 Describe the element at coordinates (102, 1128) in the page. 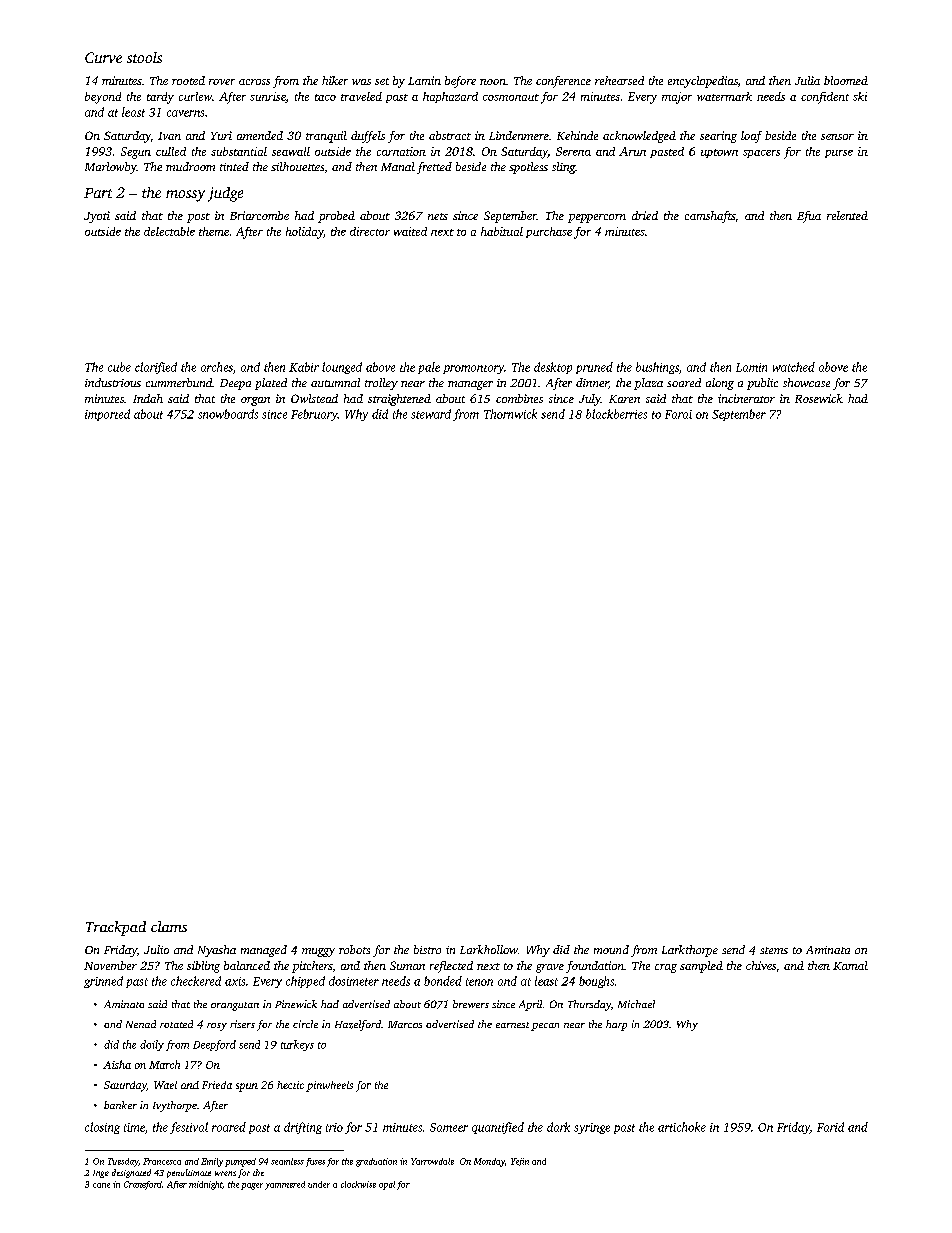

I see `closing` at that location.
